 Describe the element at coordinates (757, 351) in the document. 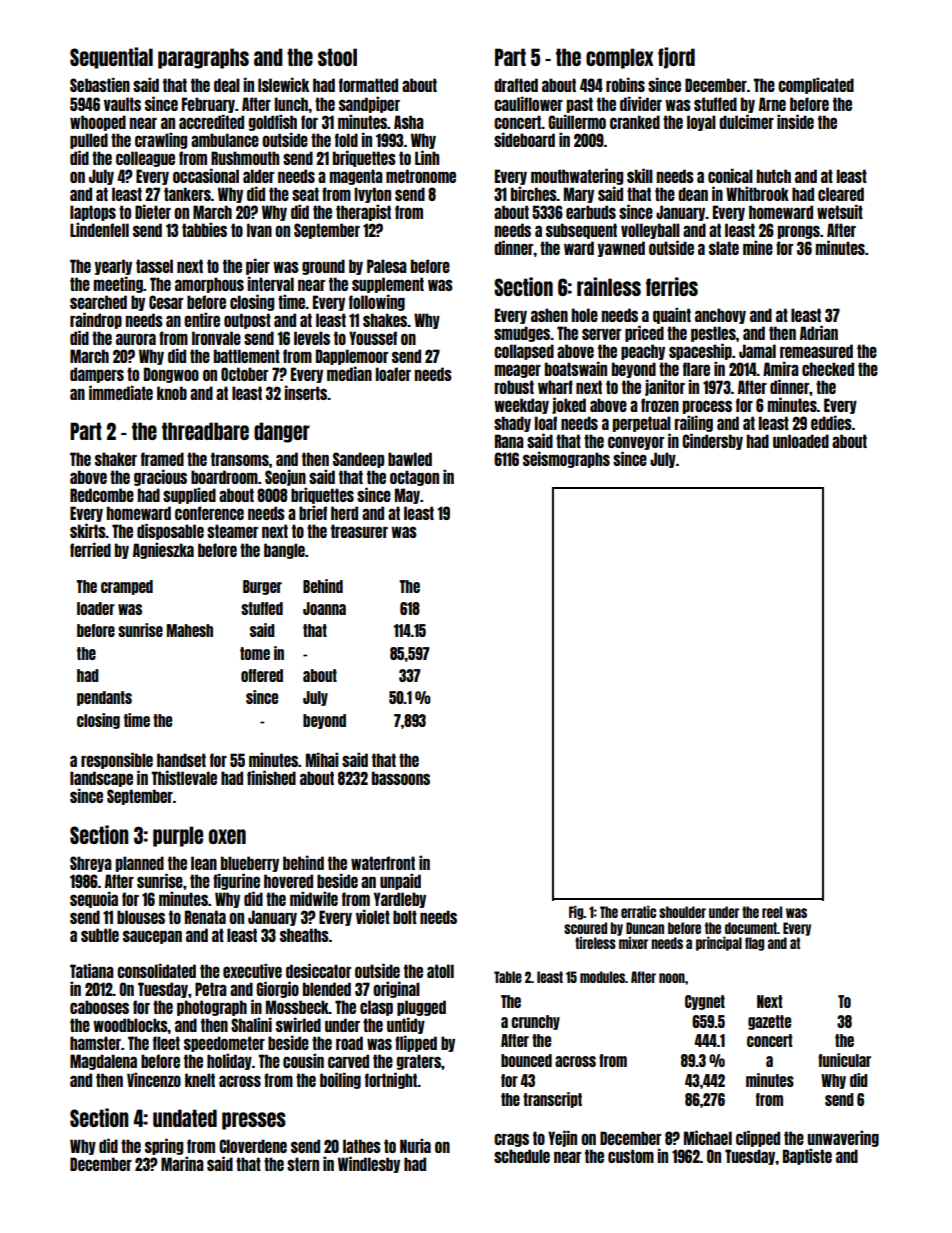

I see `Jamal` at that location.
